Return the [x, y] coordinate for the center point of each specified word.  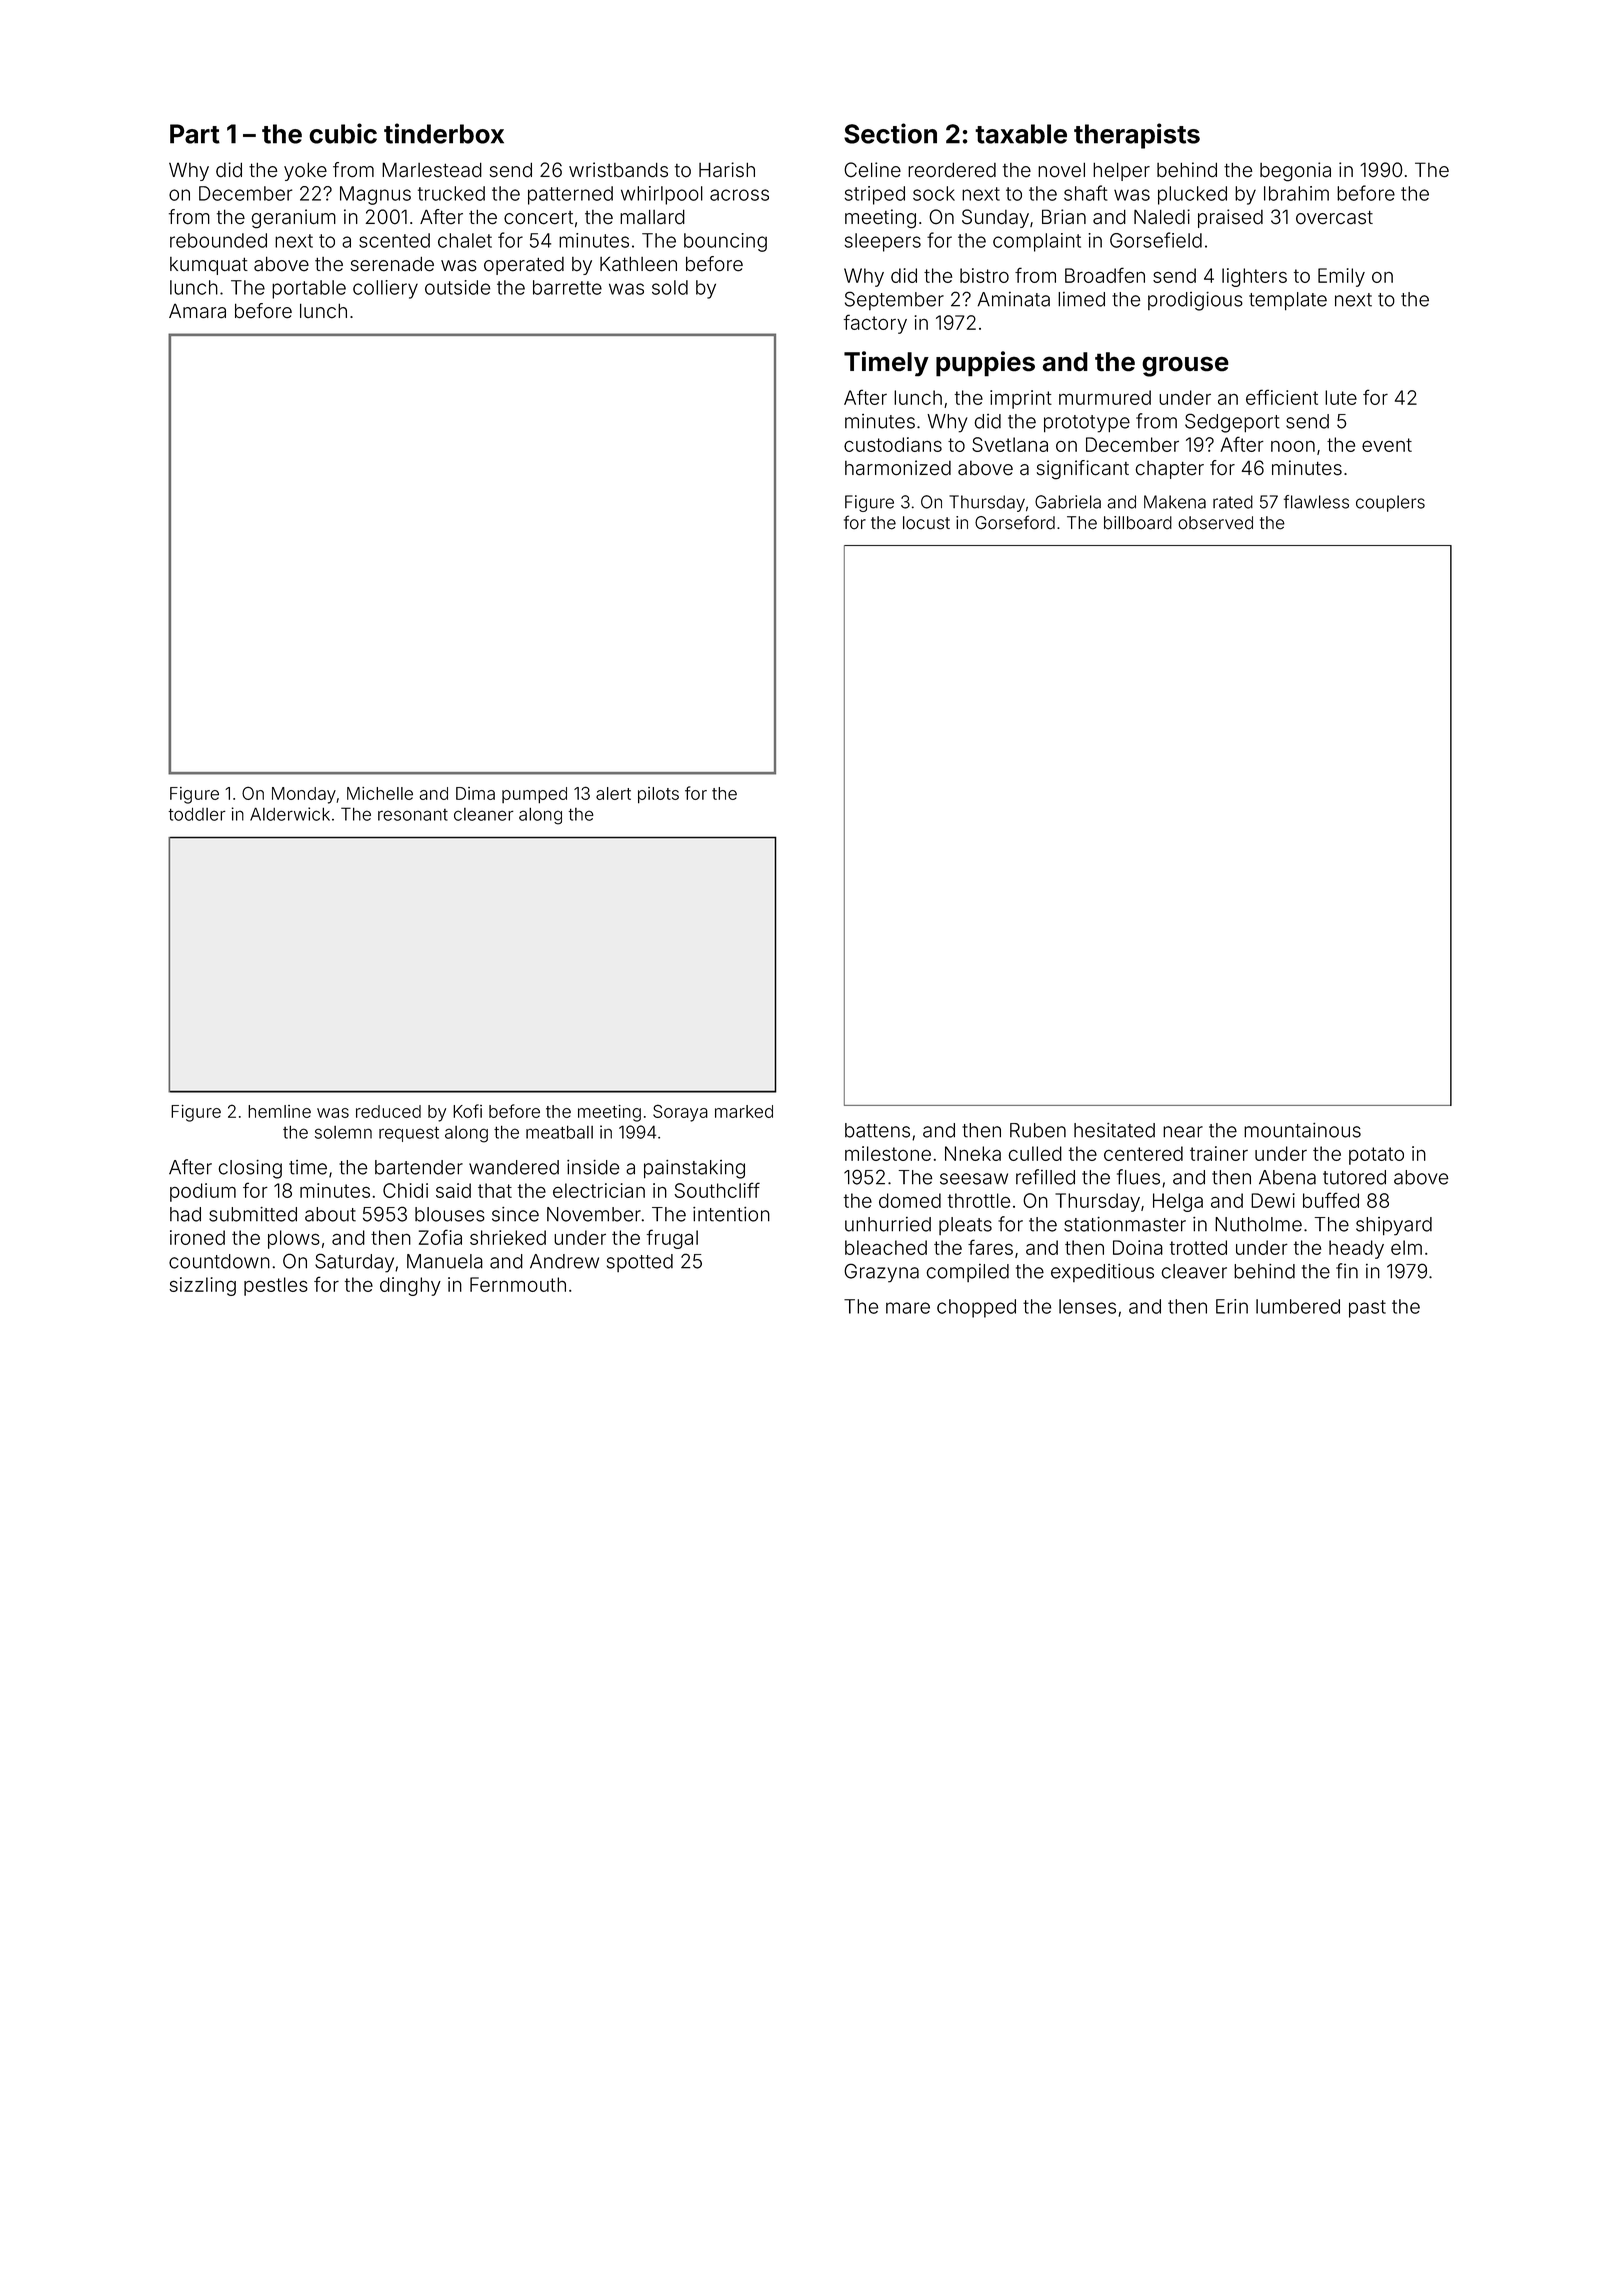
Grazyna [881, 1273]
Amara [197, 311]
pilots [658, 795]
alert [613, 793]
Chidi [405, 1190]
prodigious [1195, 301]
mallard [652, 217]
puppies [985, 364]
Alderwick [290, 814]
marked [744, 1111]
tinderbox [444, 133]
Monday [304, 795]
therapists [1137, 136]
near [1183, 1132]
